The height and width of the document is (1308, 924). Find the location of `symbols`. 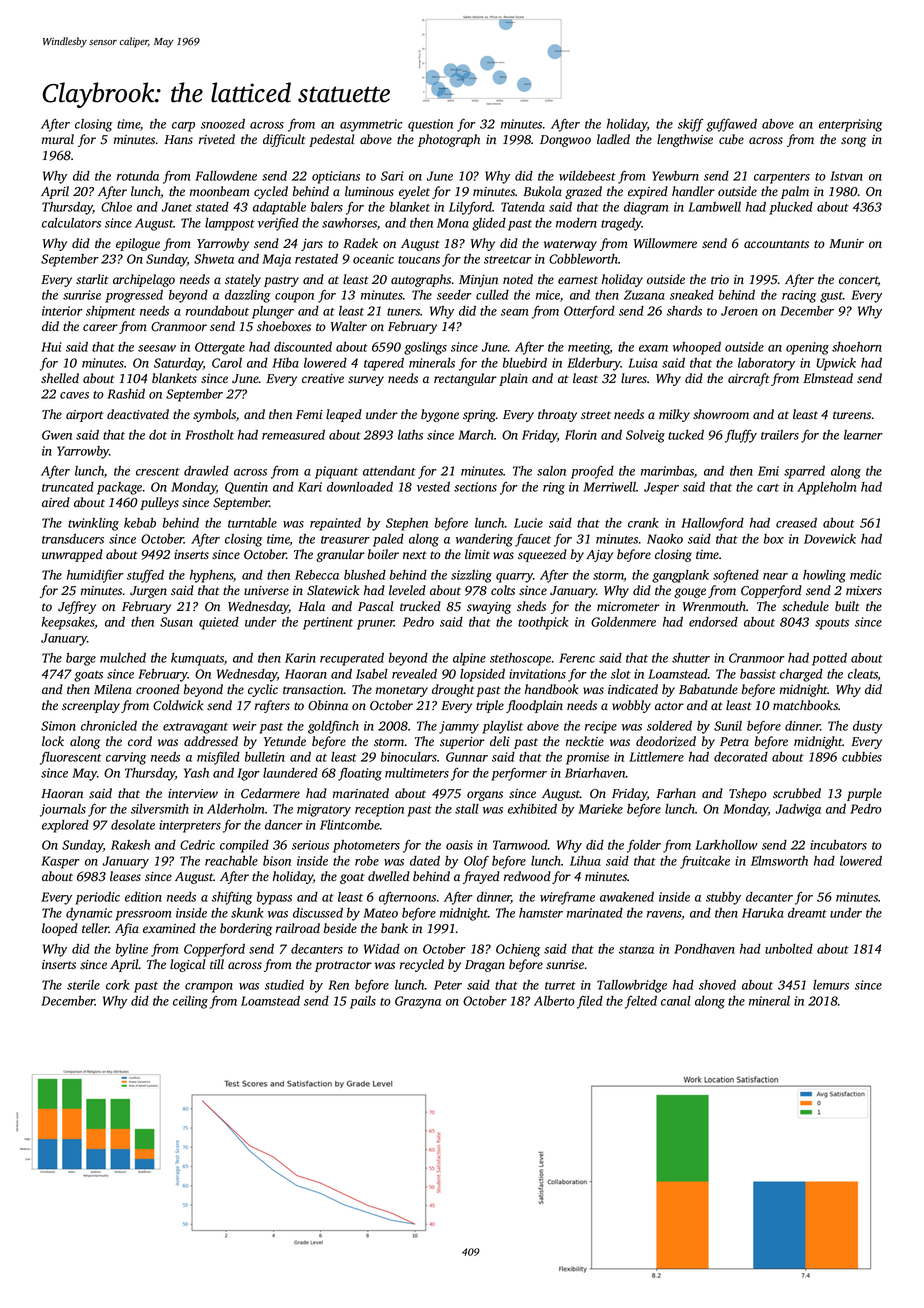

symbols is located at coordinates (214, 415).
